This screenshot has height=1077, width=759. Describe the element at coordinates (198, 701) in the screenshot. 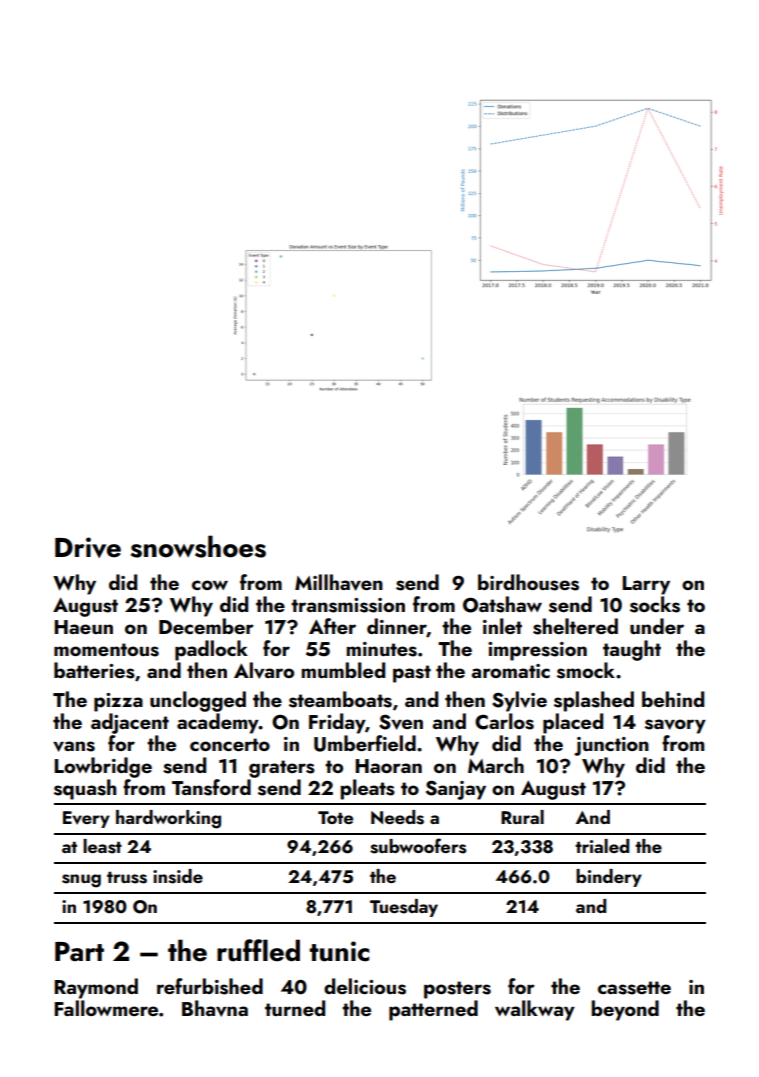

I see `unclogged` at that location.
